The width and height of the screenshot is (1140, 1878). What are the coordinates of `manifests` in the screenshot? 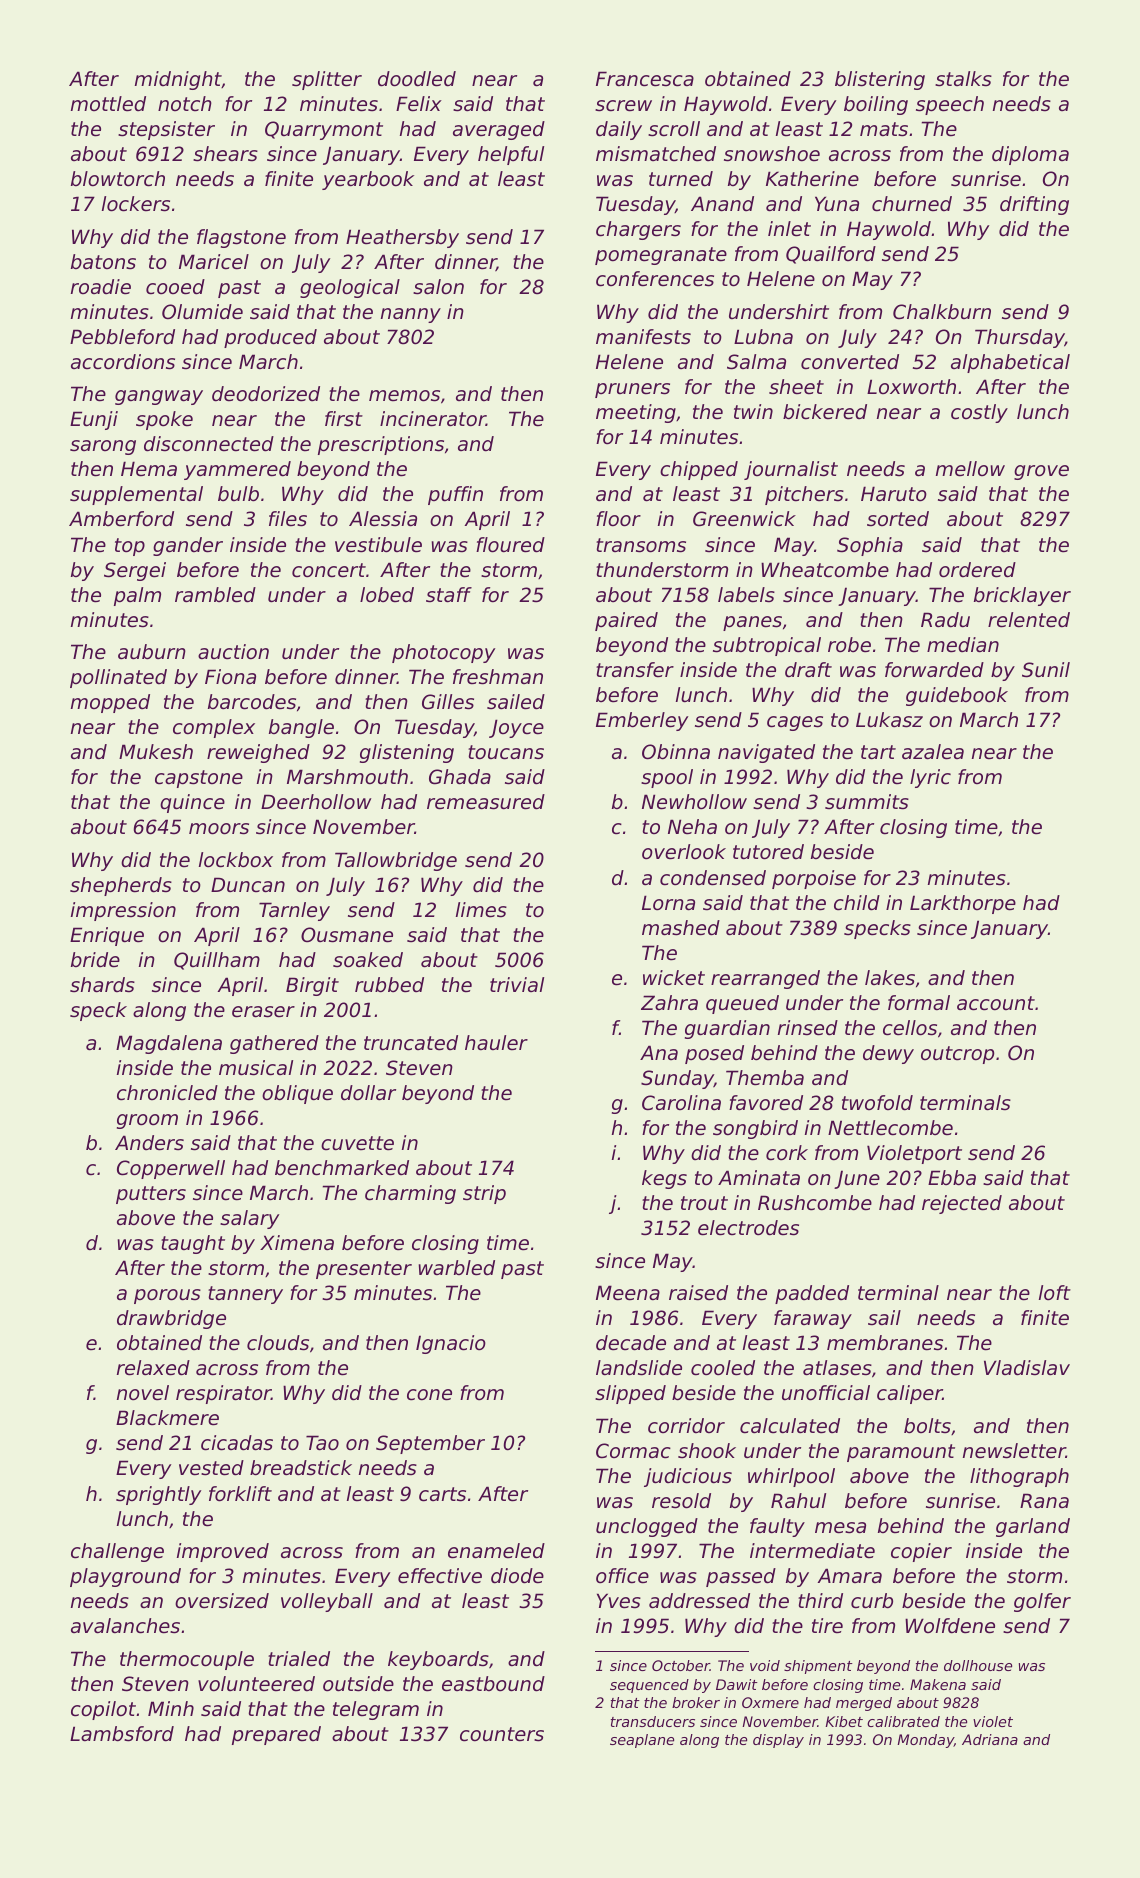 It's located at (643, 337).
